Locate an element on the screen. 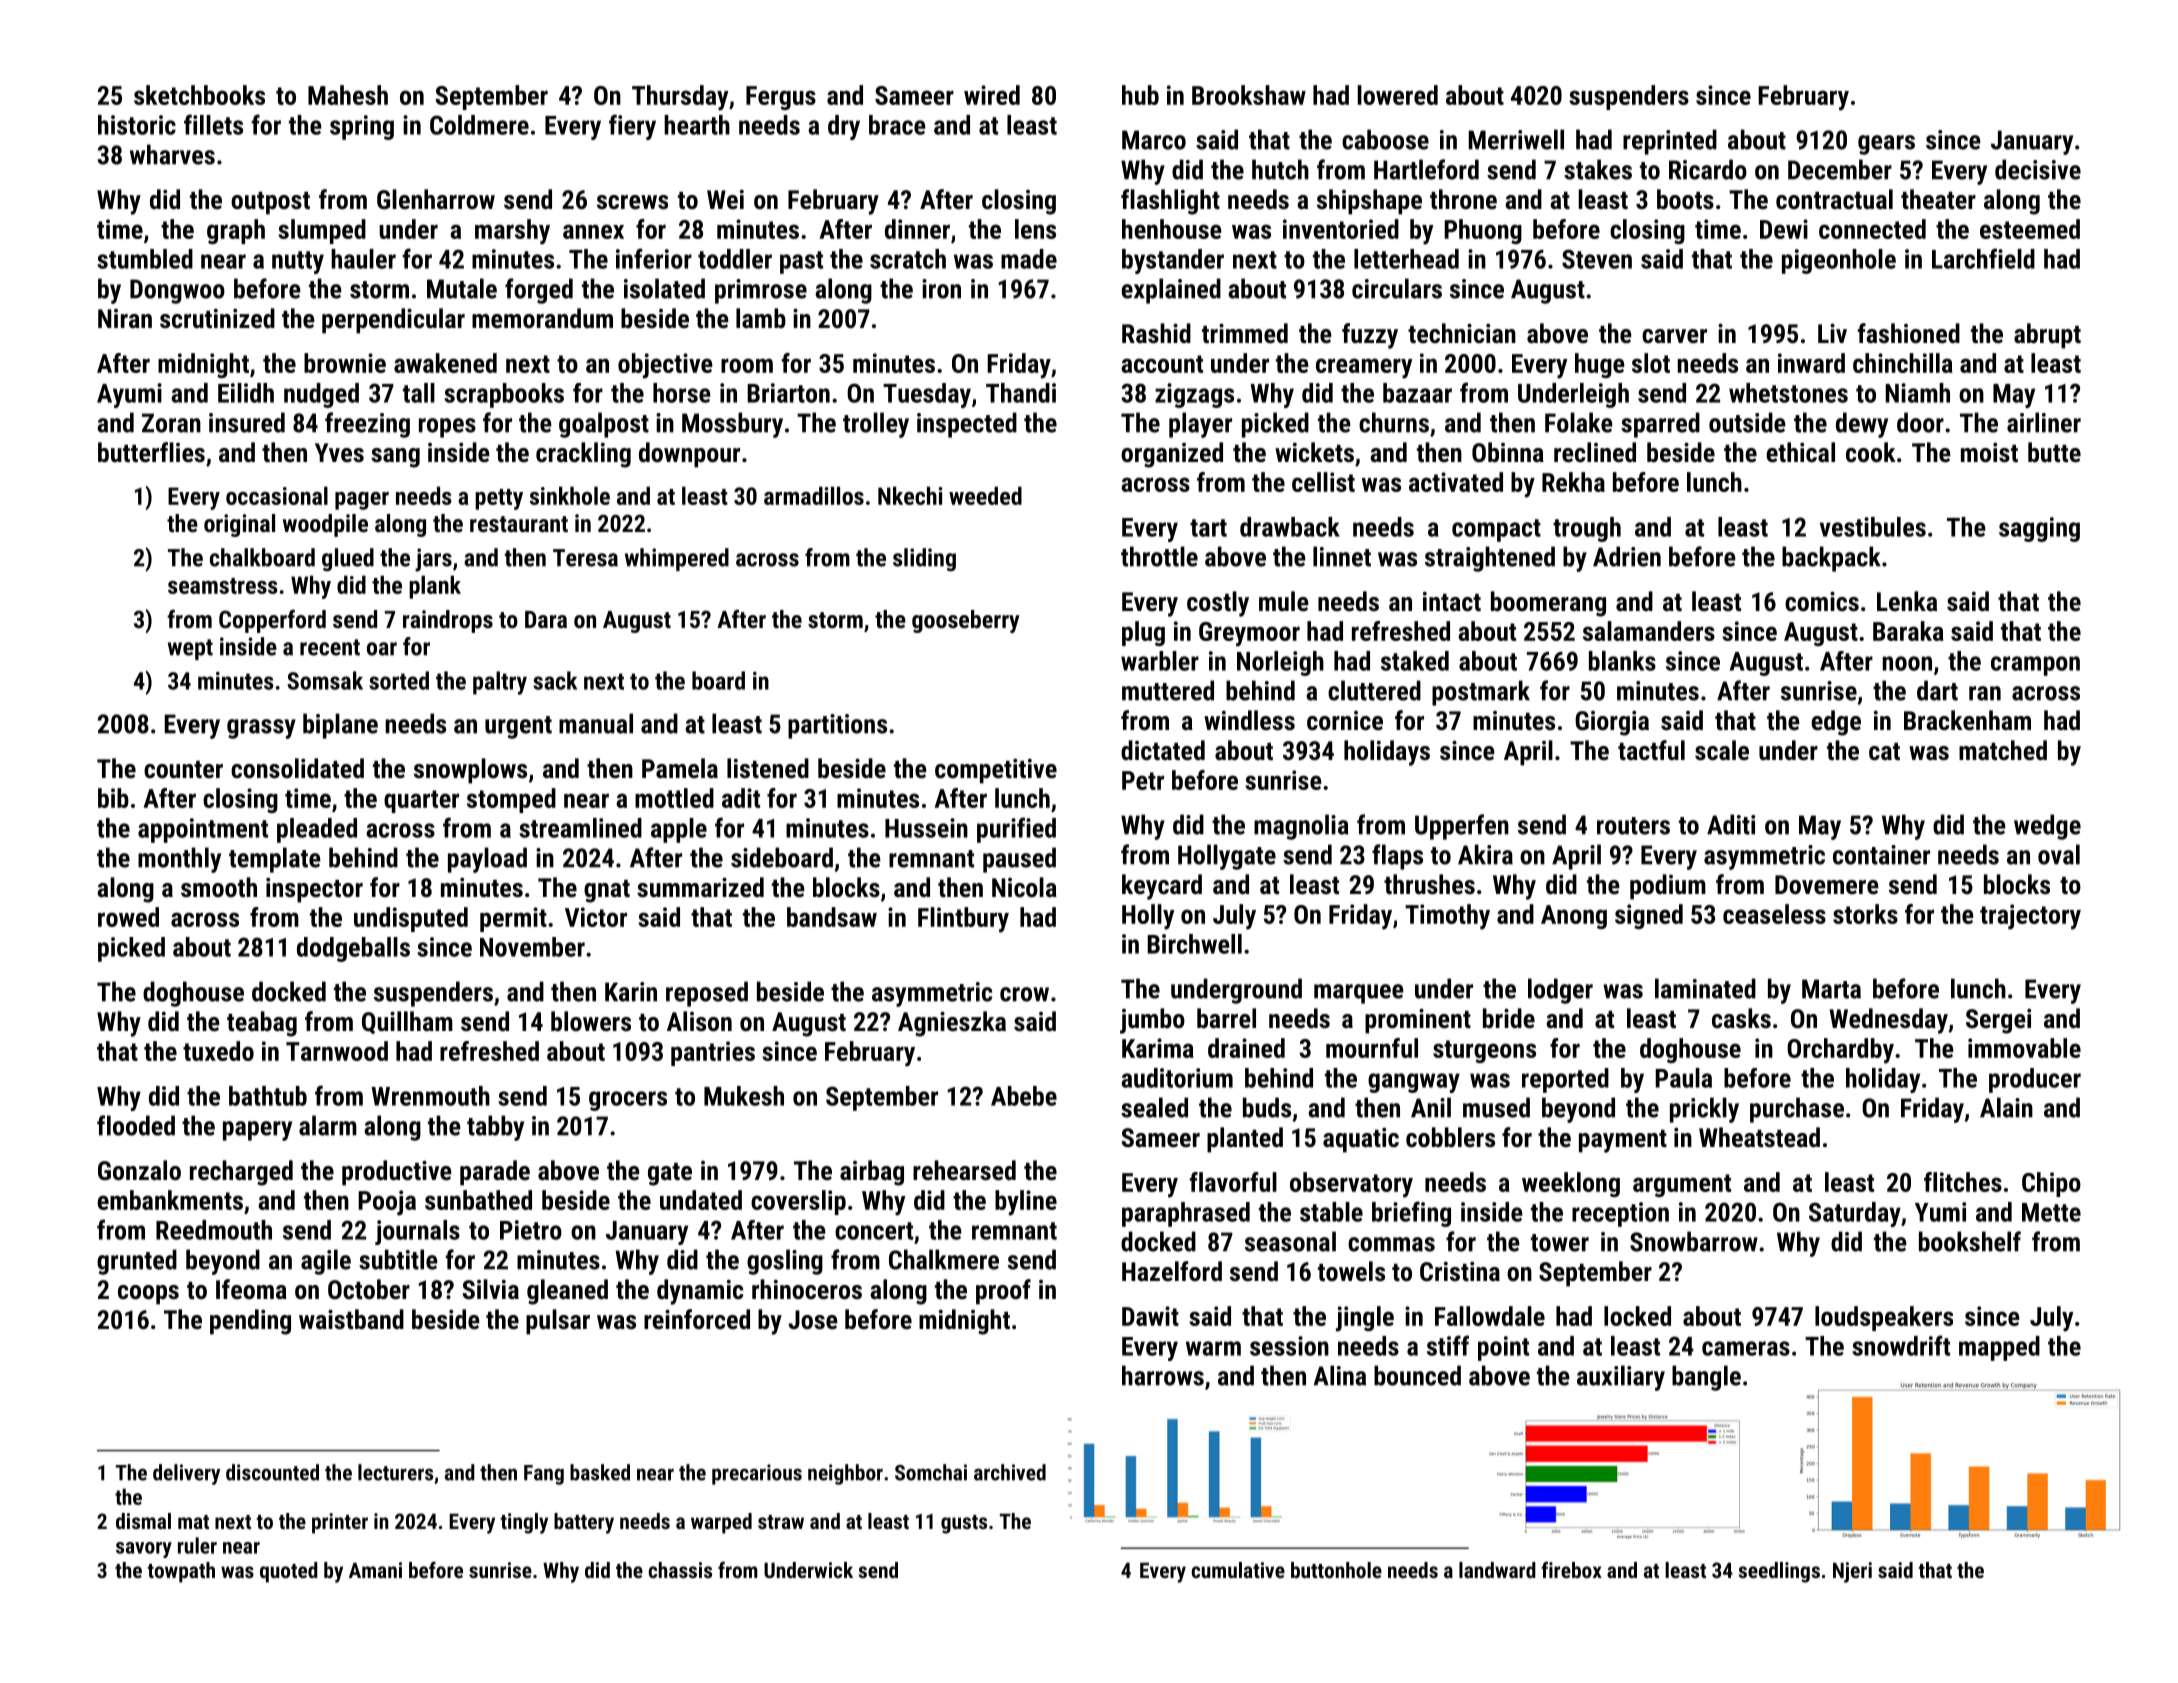 This screenshot has height=1683, width=2178. flitches is located at coordinates (1963, 1182).
